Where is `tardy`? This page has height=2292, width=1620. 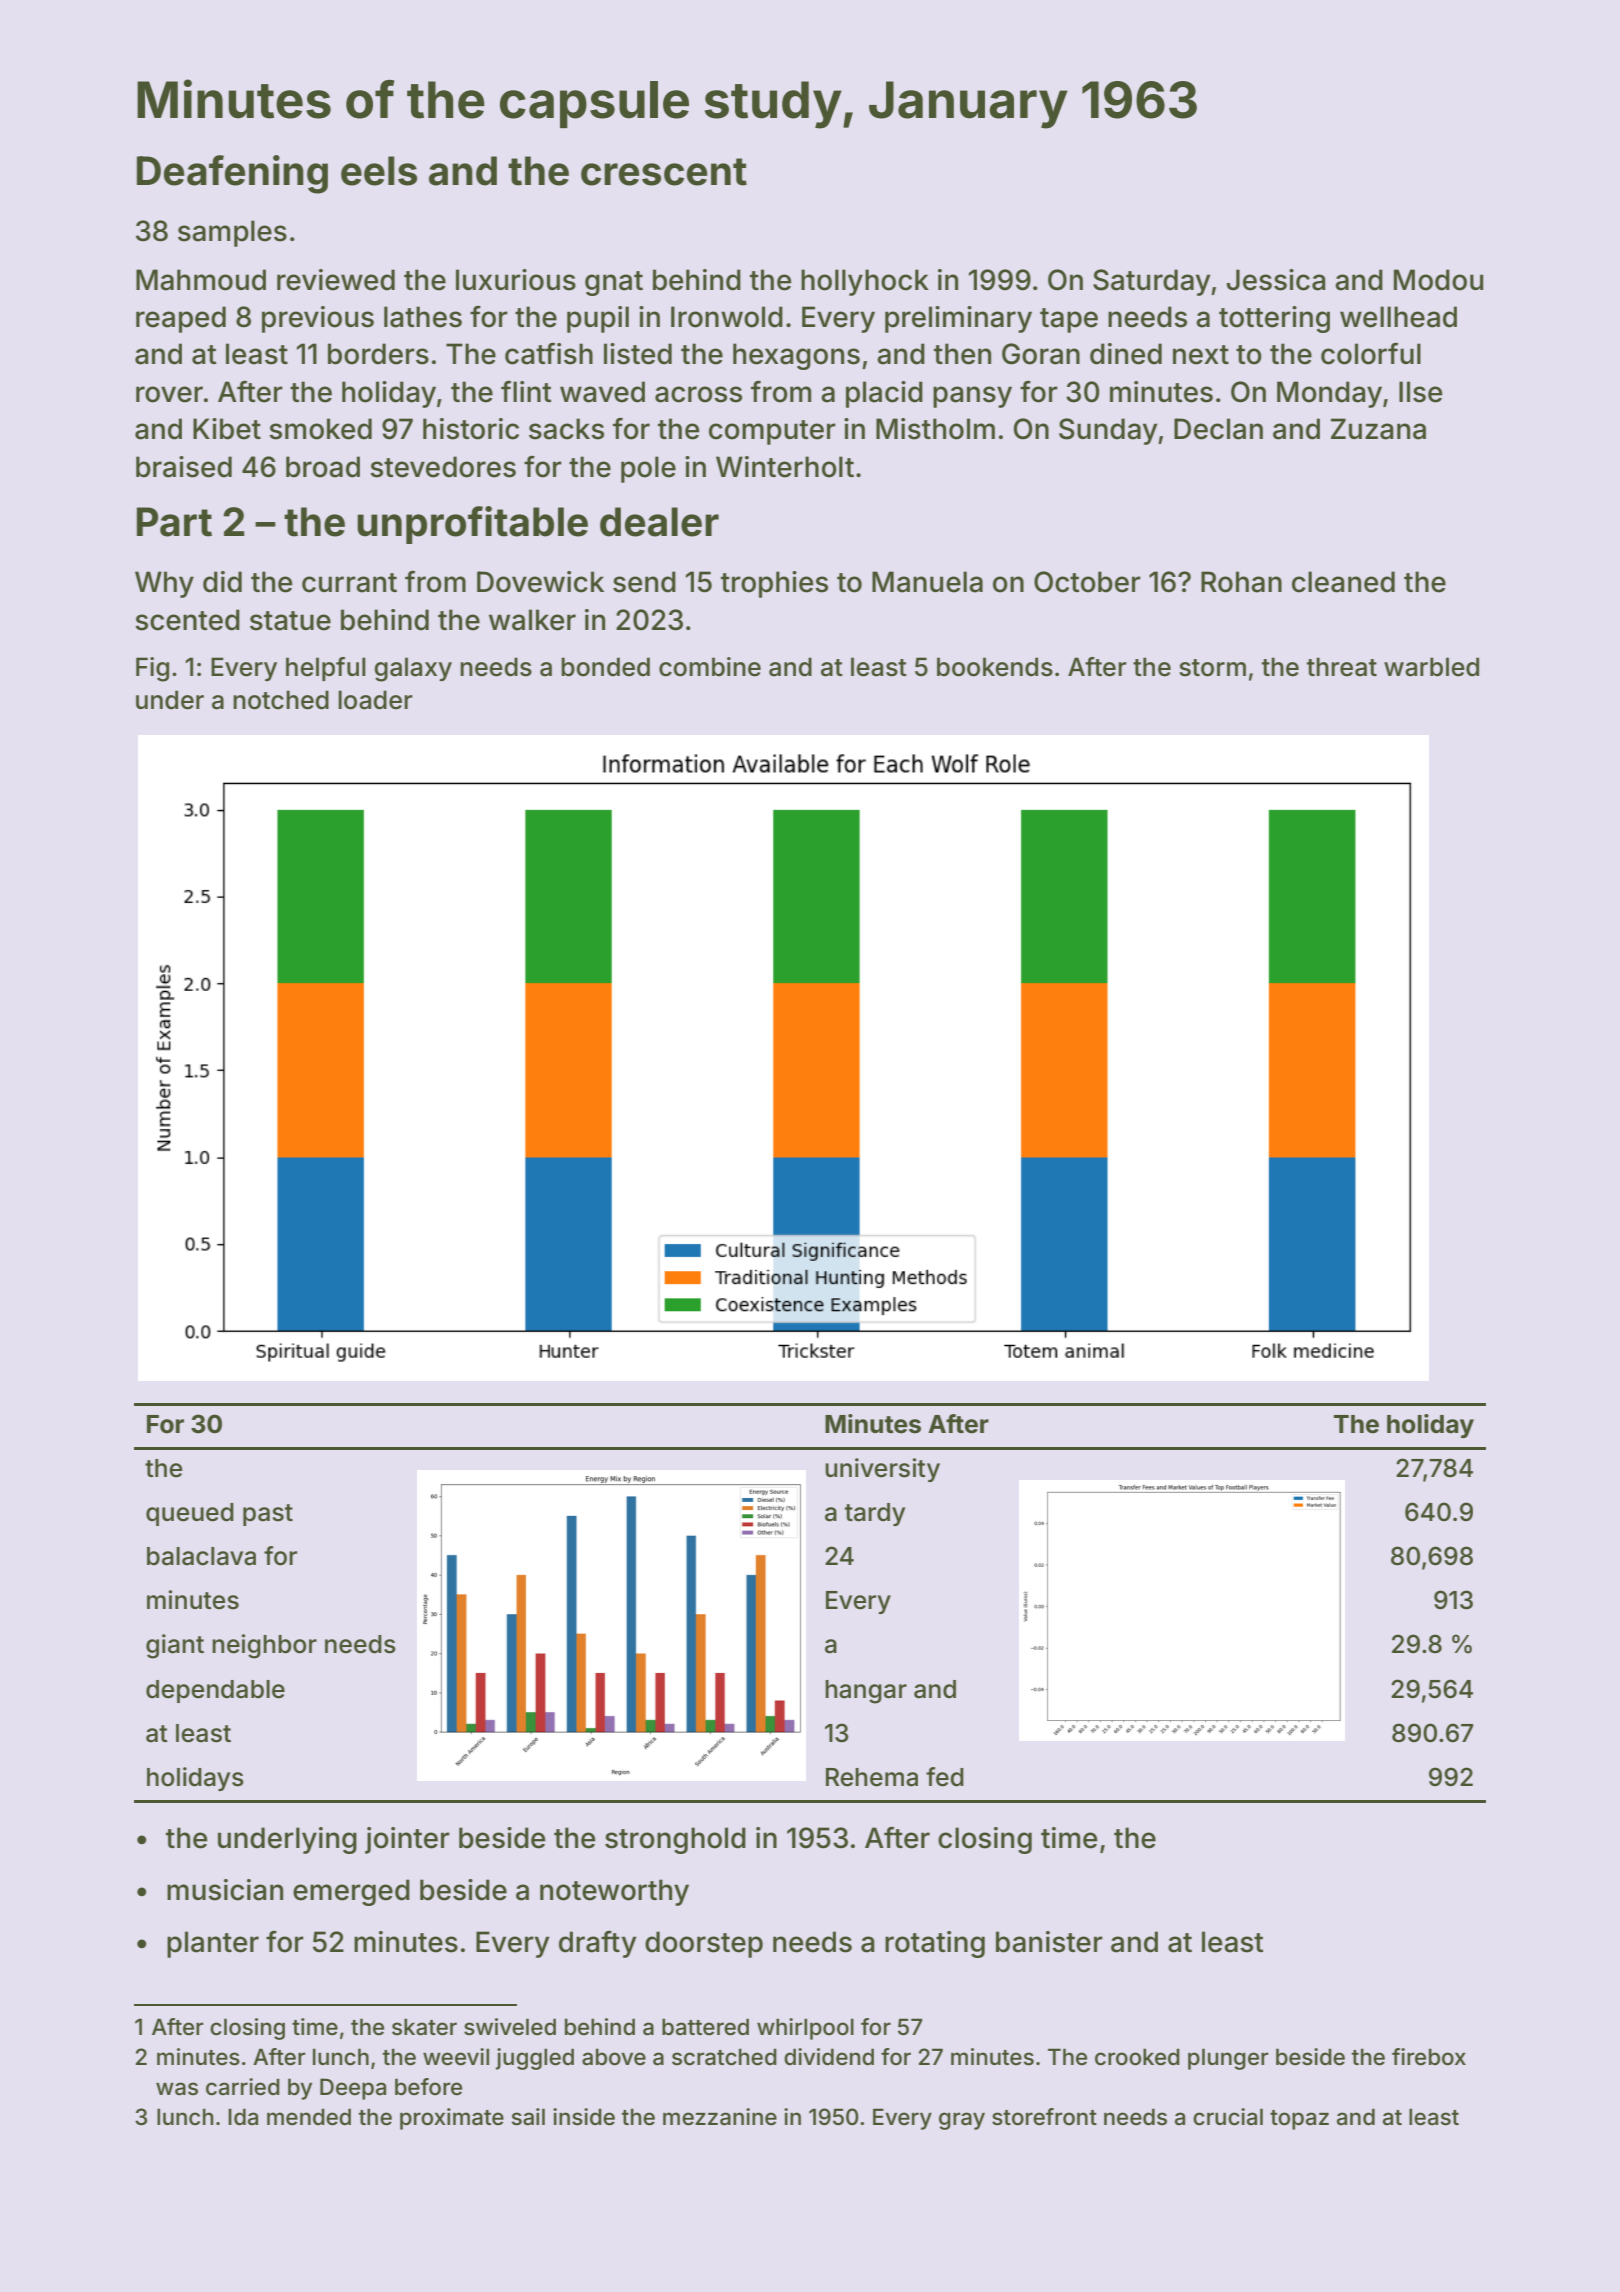 tardy is located at coordinates (875, 1514).
